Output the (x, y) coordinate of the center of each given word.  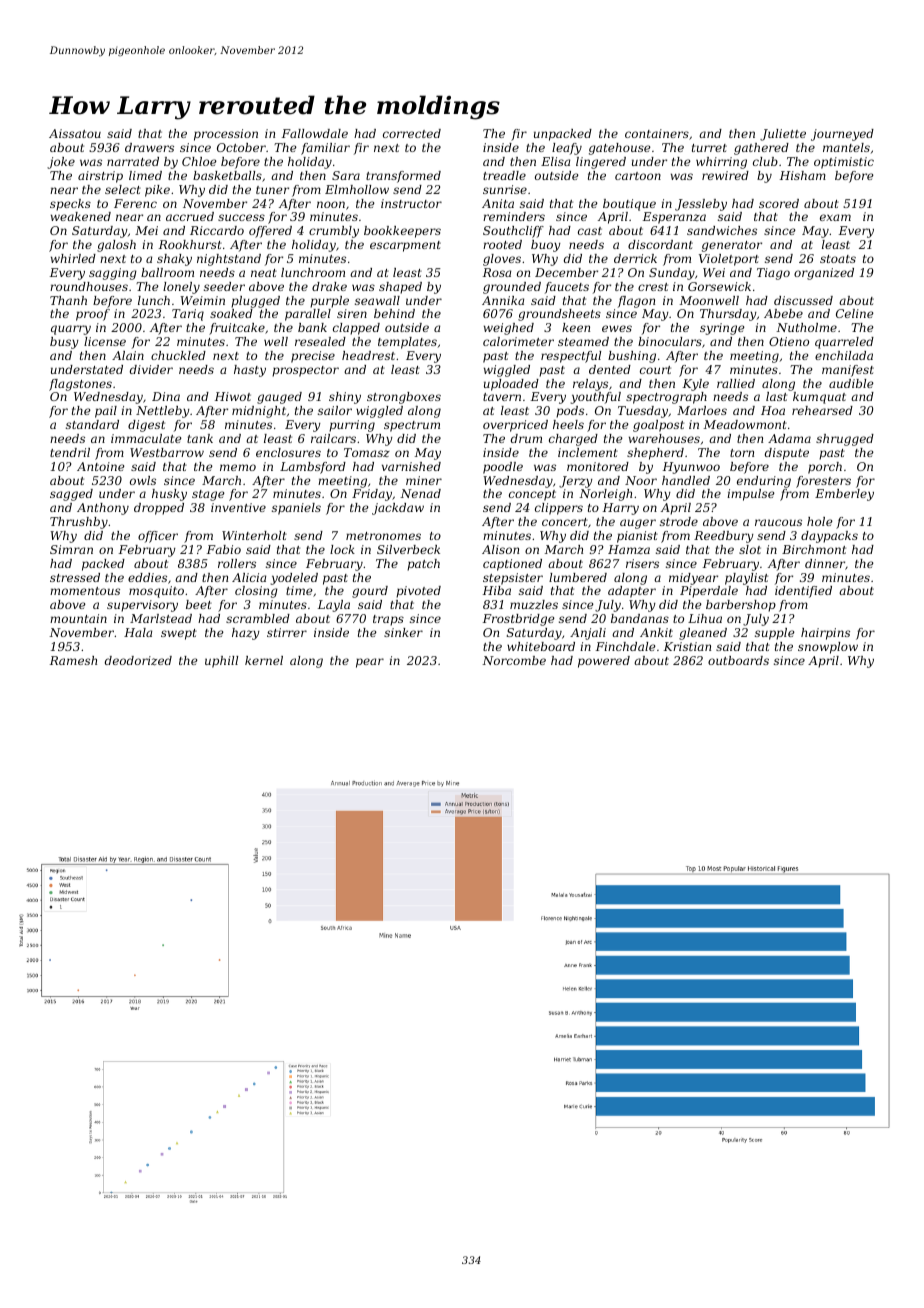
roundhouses (89, 286)
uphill (221, 662)
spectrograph (666, 398)
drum (526, 438)
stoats (838, 259)
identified (803, 592)
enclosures (288, 452)
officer (158, 537)
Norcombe (514, 660)
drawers (149, 147)
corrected (412, 133)
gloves (502, 260)
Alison (500, 549)
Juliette (783, 135)
